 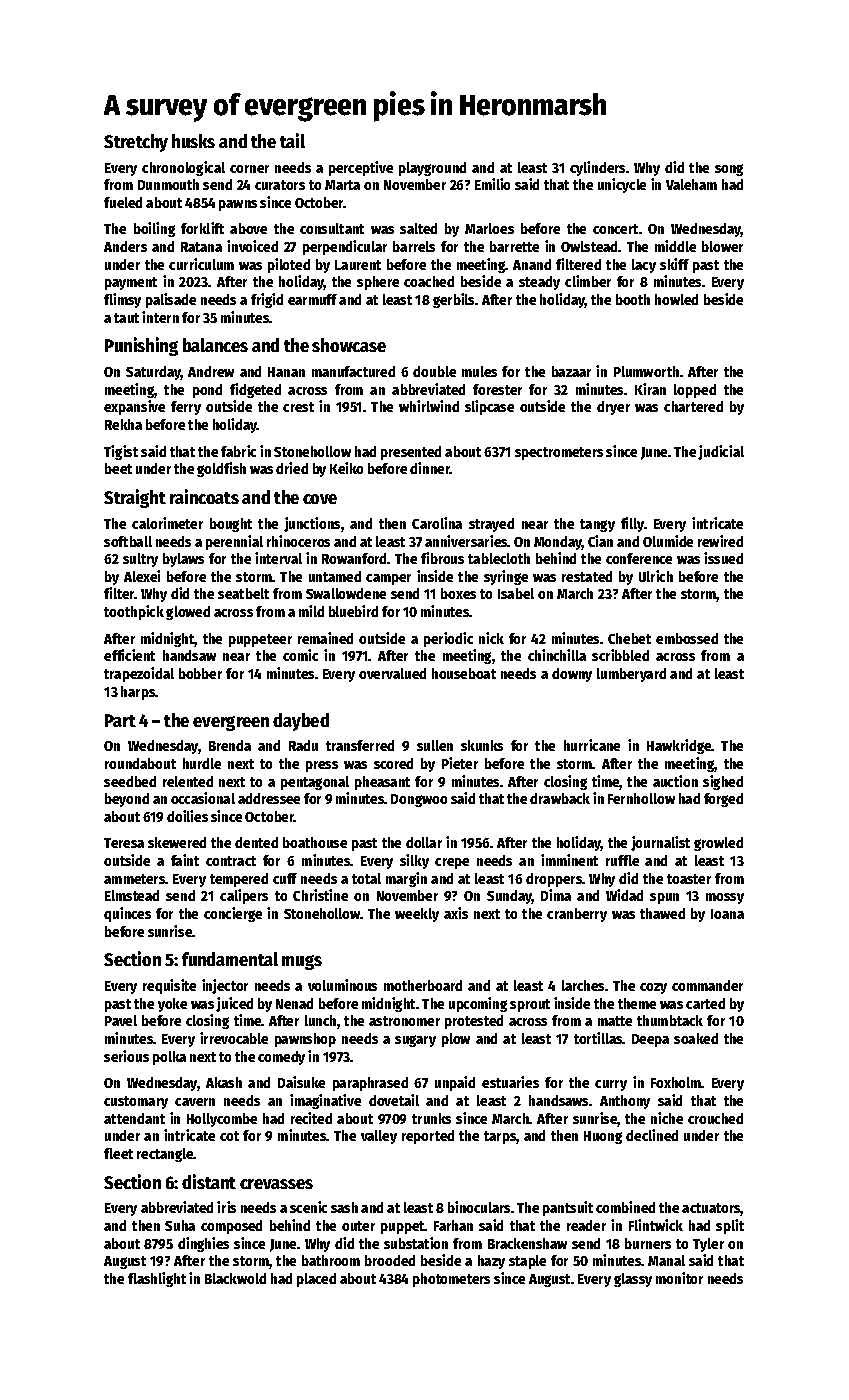 What do you see at coordinates (648, 1243) in the screenshot?
I see `burners` at bounding box center [648, 1243].
